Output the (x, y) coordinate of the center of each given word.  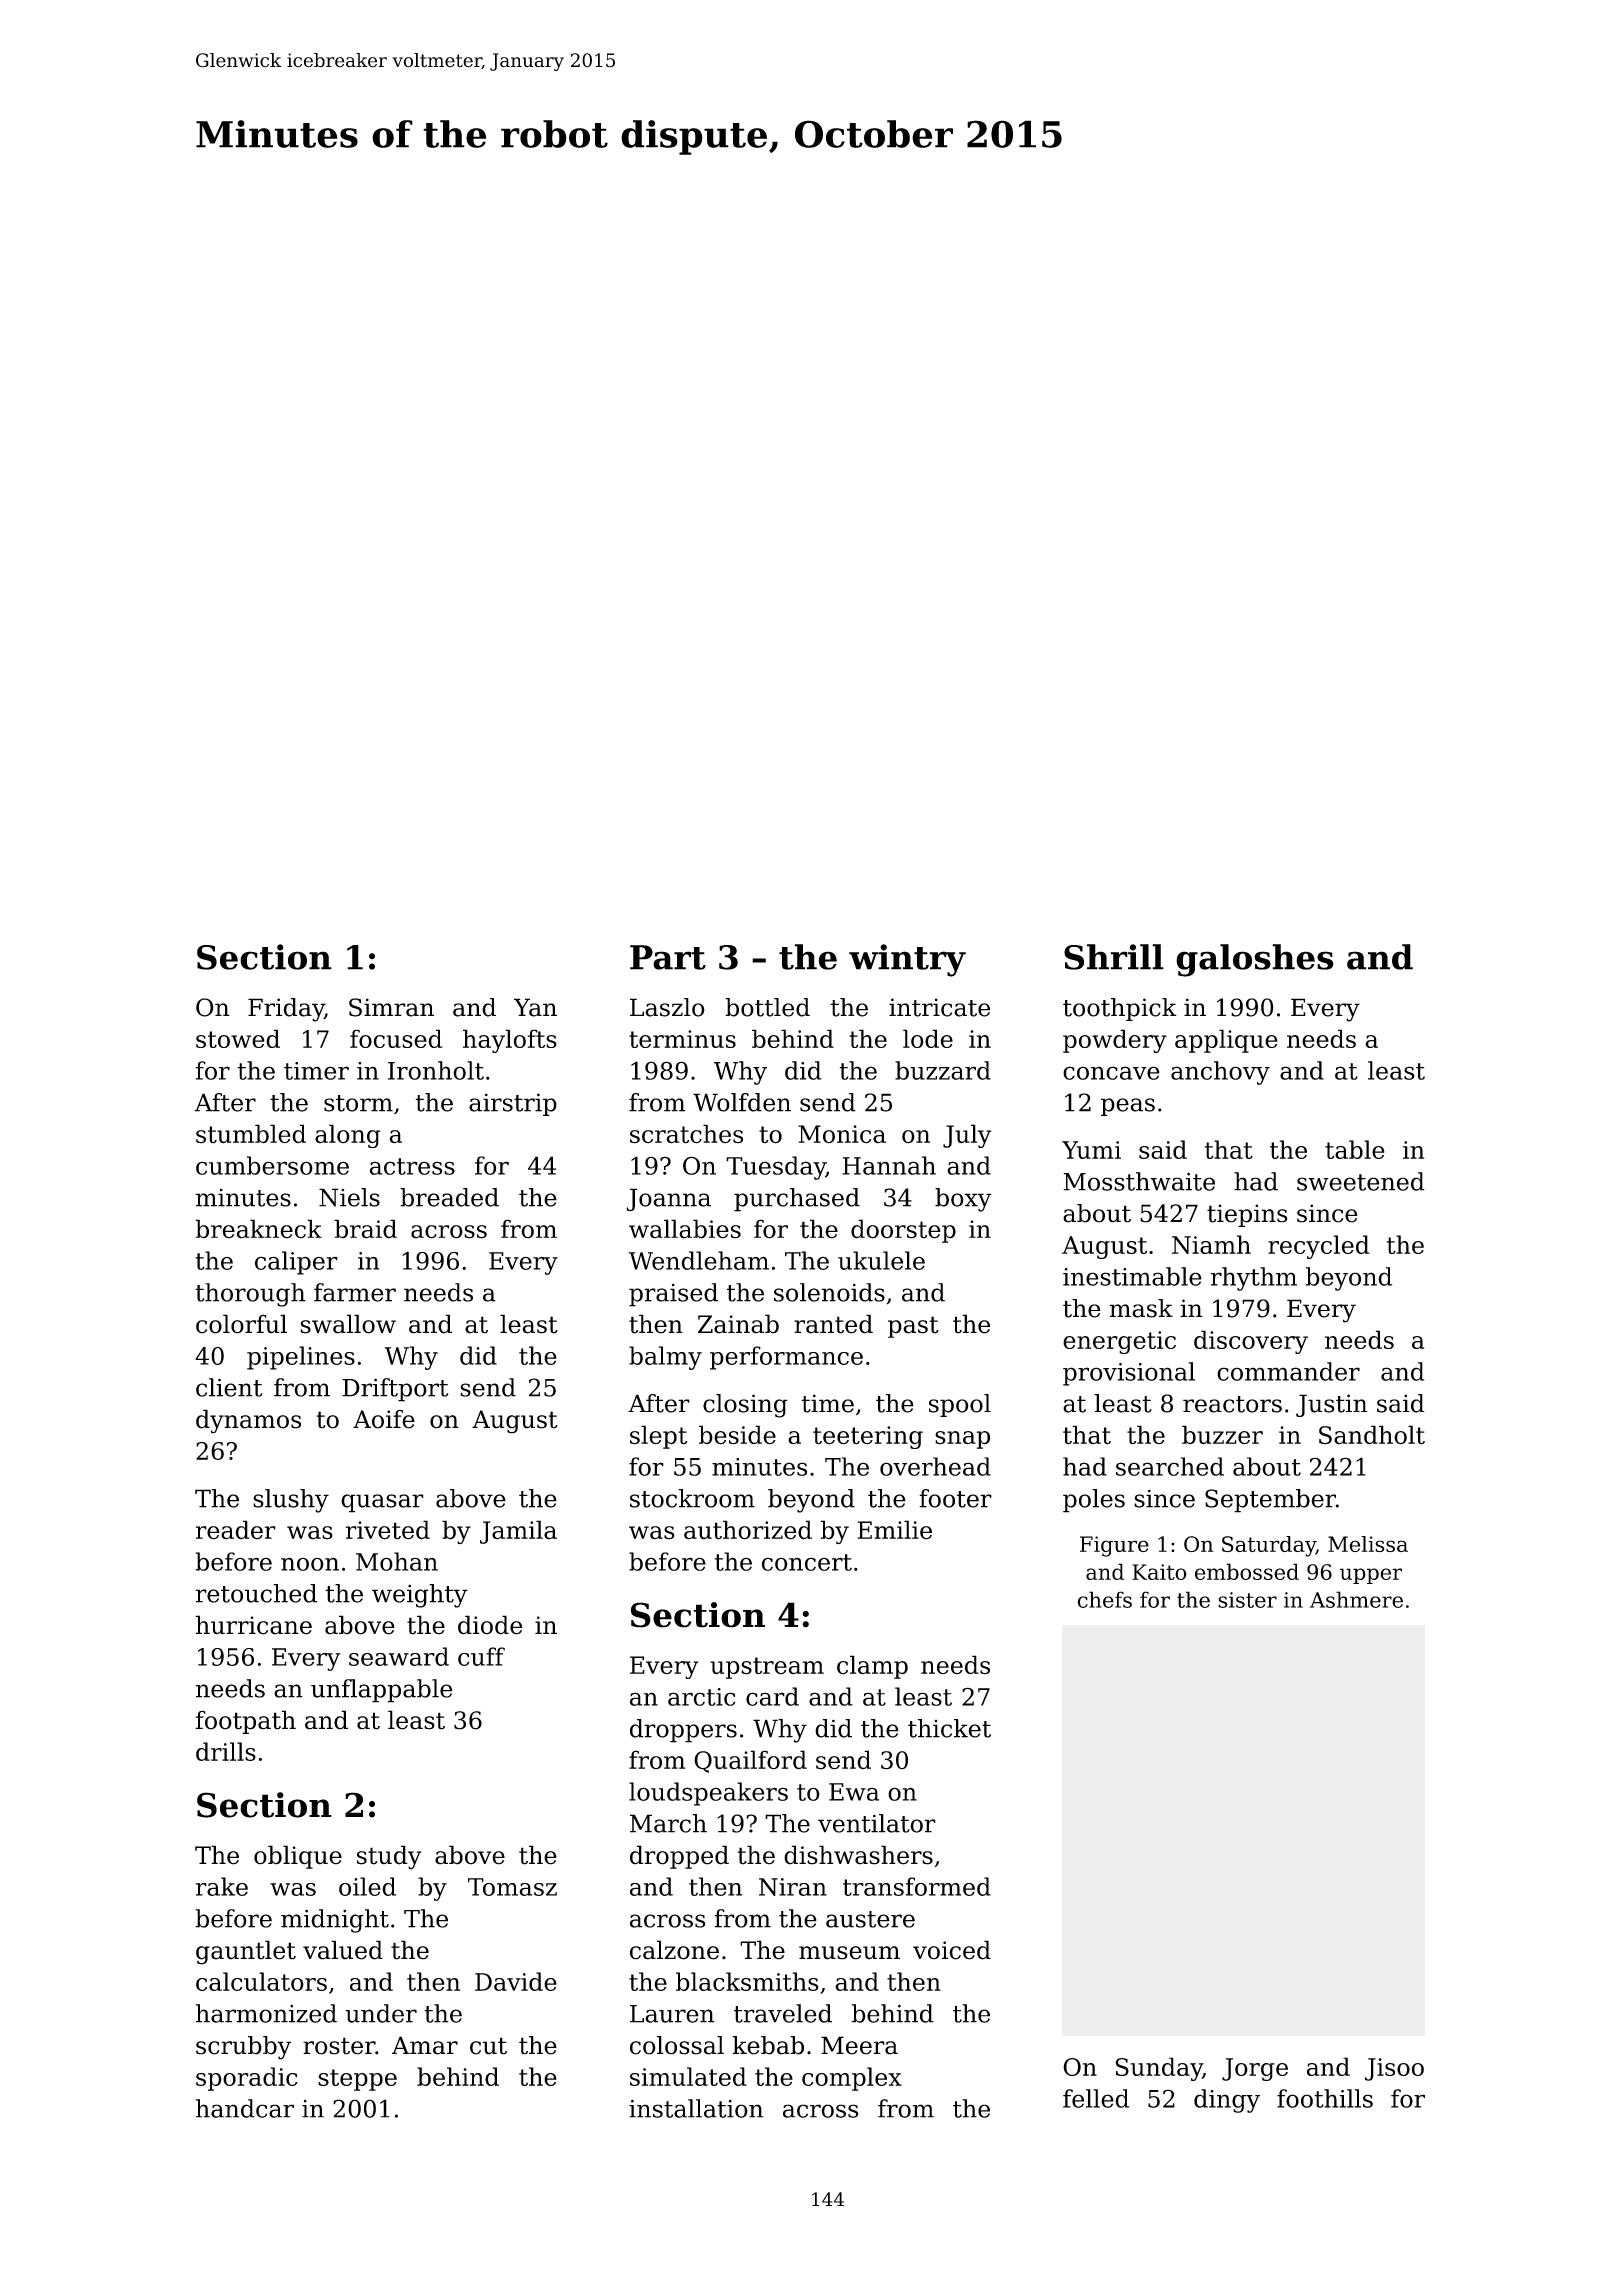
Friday (286, 1010)
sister (1247, 1600)
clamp (872, 1667)
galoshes (1255, 960)
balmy (665, 1358)
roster (339, 2046)
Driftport (395, 1390)
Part (668, 957)
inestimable (1132, 1276)
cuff (481, 1656)
